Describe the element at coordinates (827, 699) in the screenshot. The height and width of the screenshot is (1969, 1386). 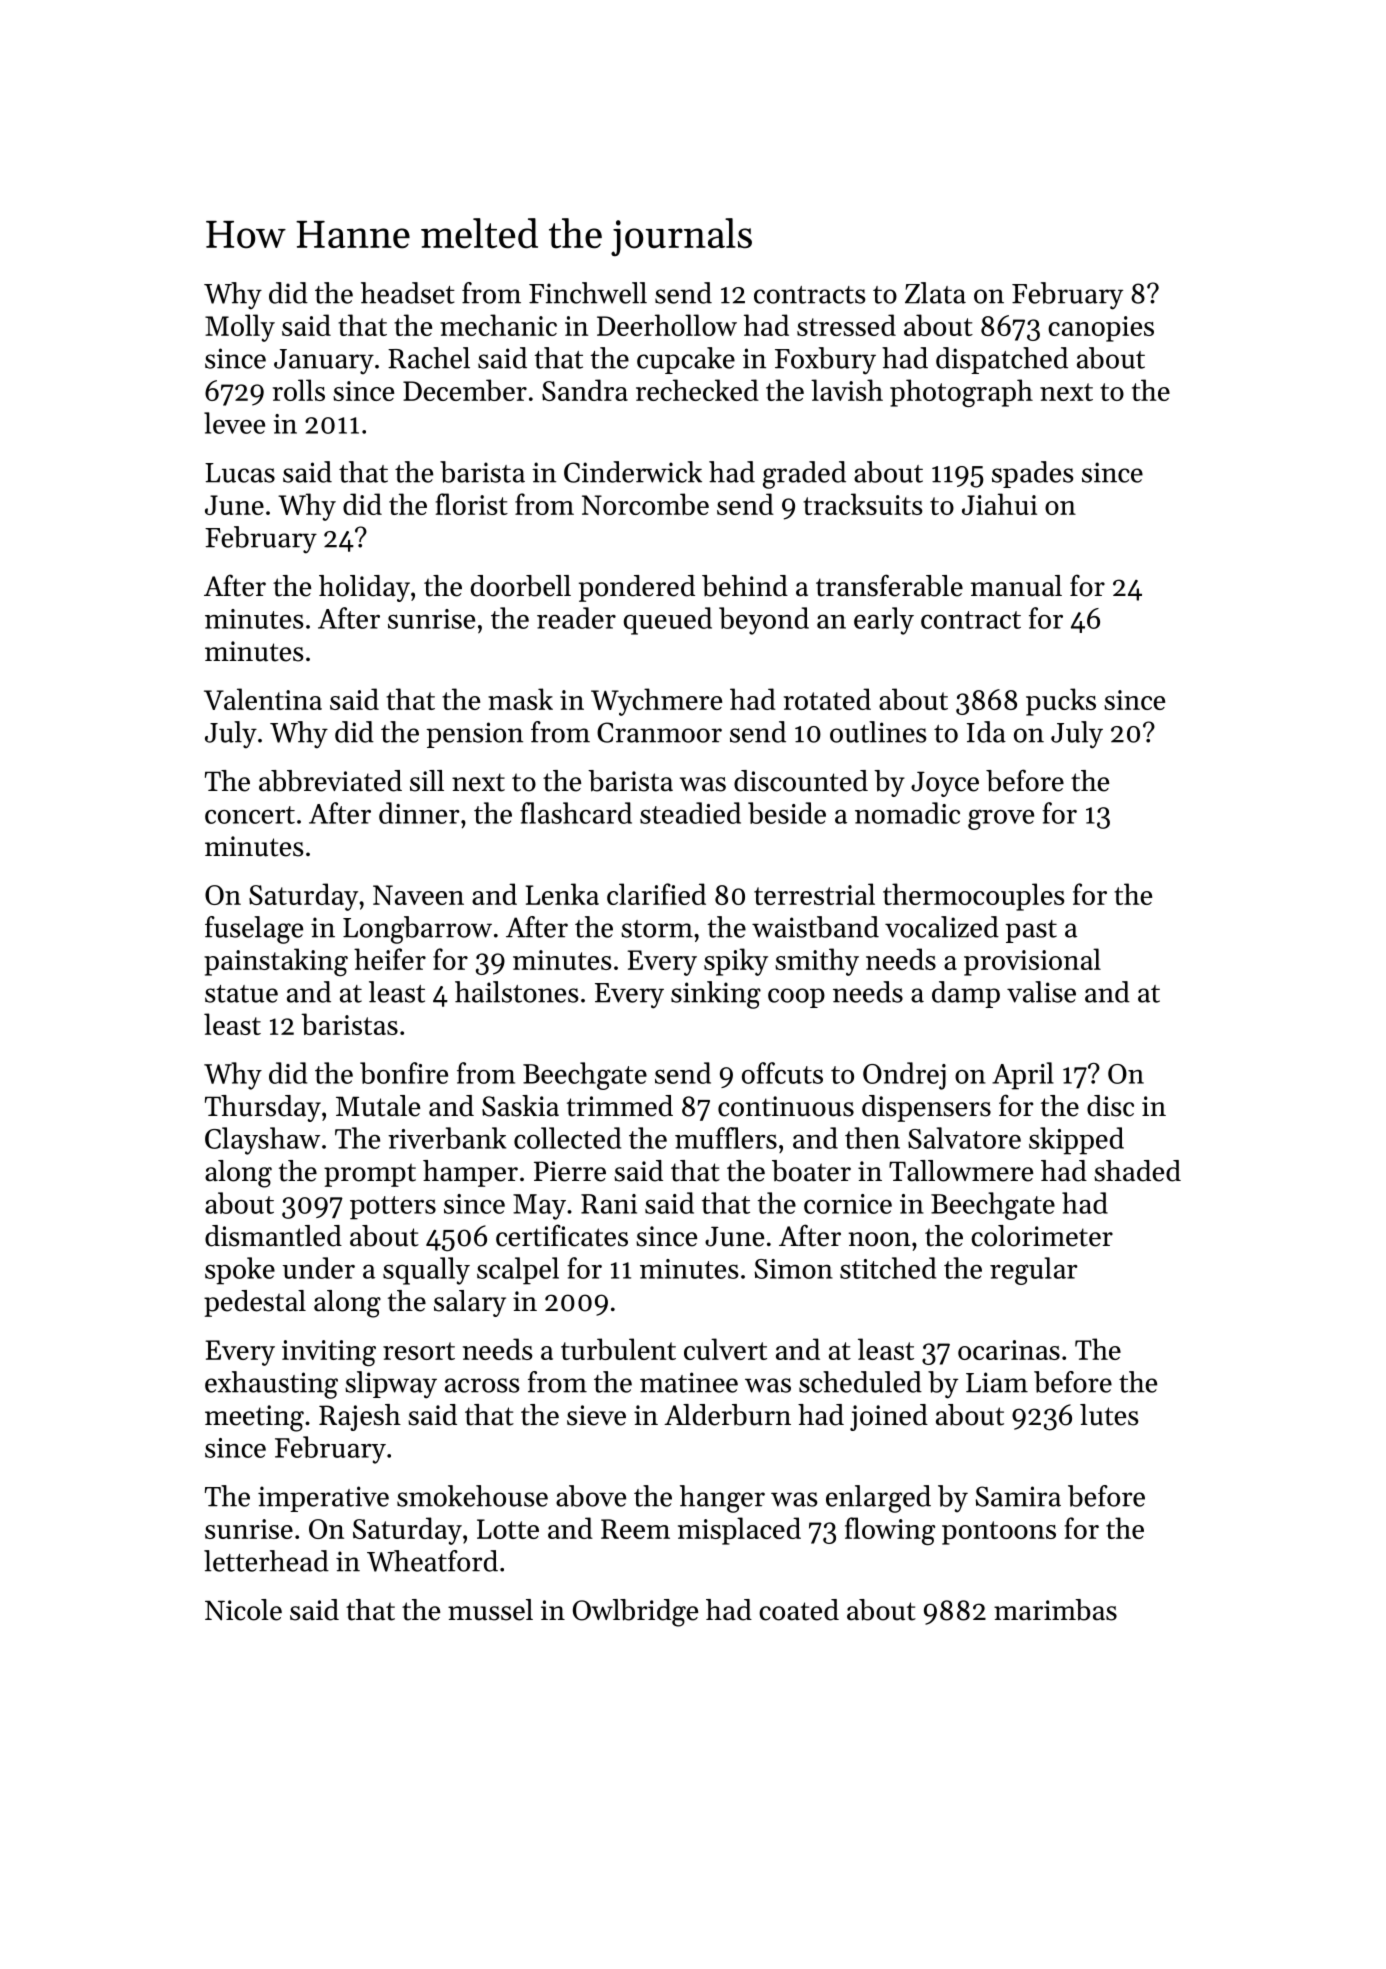
I see `rotated` at that location.
